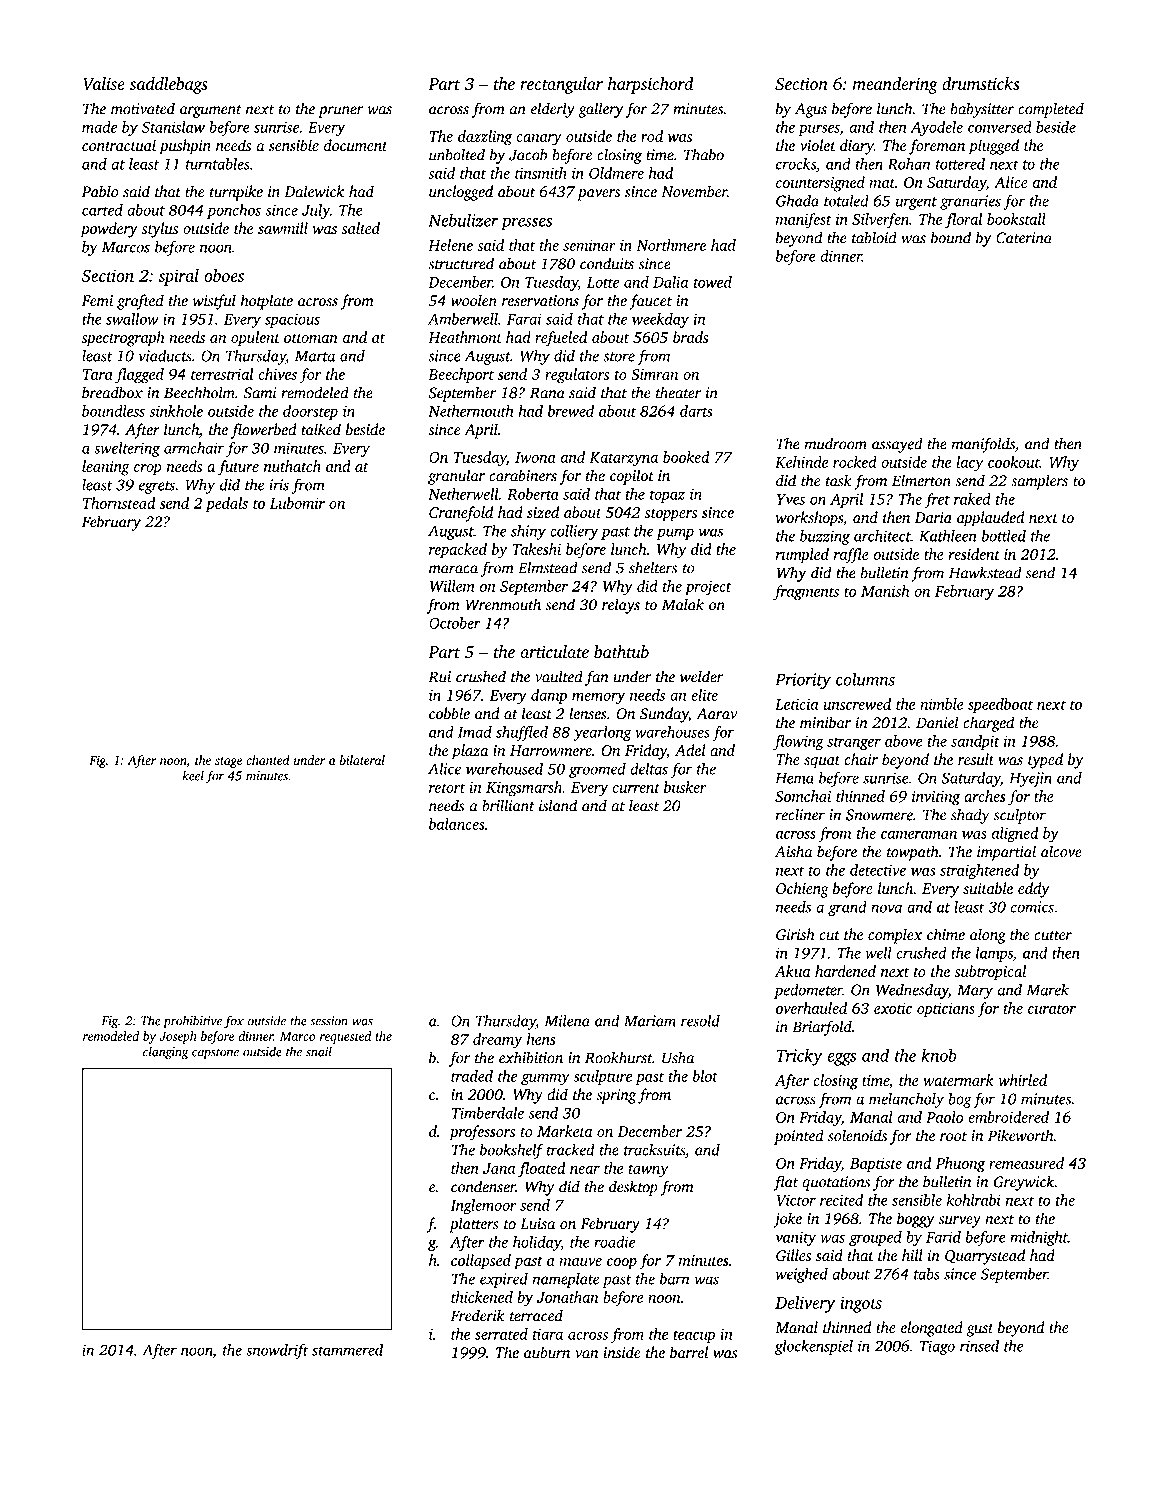 The width and height of the screenshot is (1168, 1512). What do you see at coordinates (277, 1351) in the screenshot?
I see `snowdrift` at bounding box center [277, 1351].
